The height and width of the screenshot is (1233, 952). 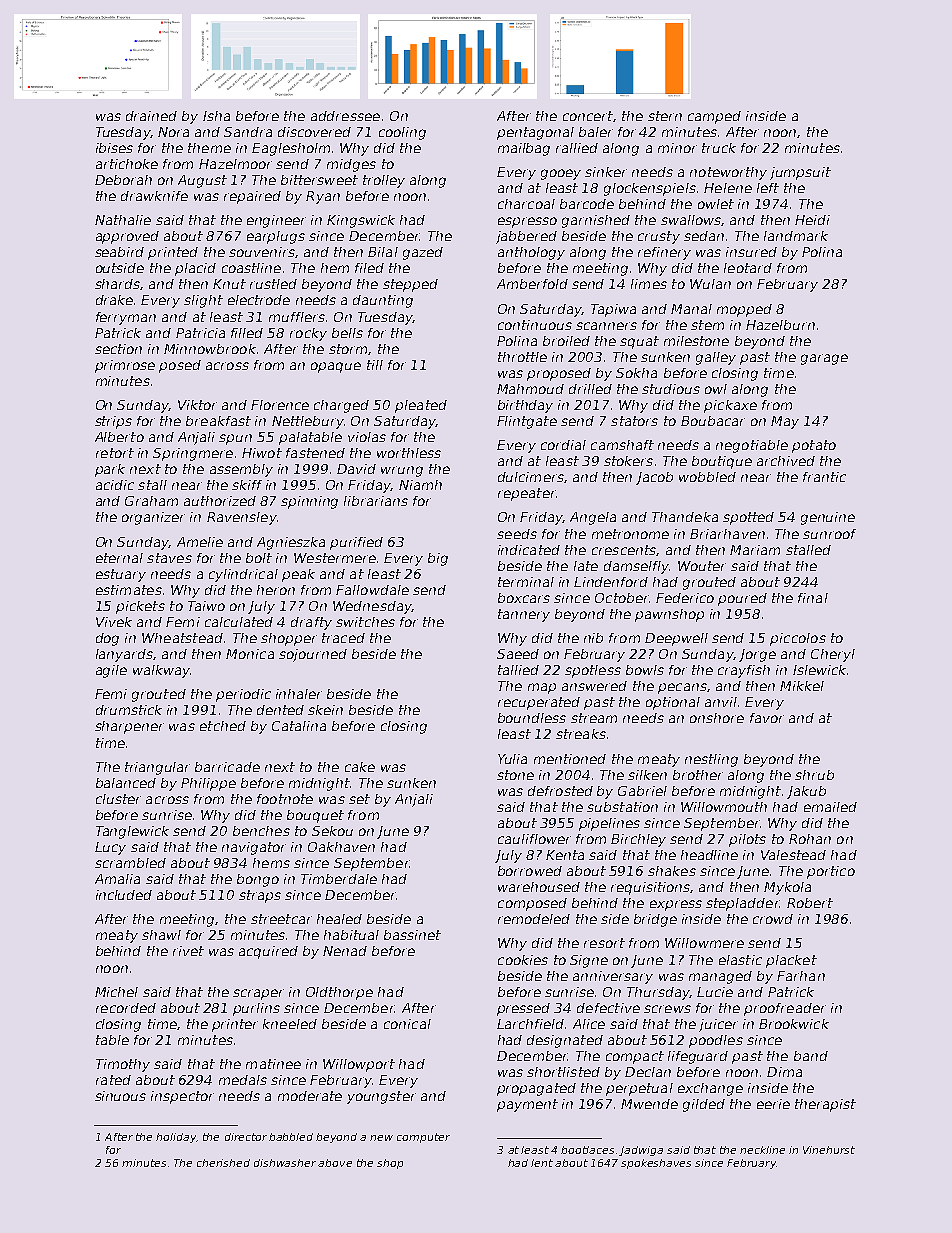 What do you see at coordinates (124, 895) in the screenshot?
I see `included` at bounding box center [124, 895].
